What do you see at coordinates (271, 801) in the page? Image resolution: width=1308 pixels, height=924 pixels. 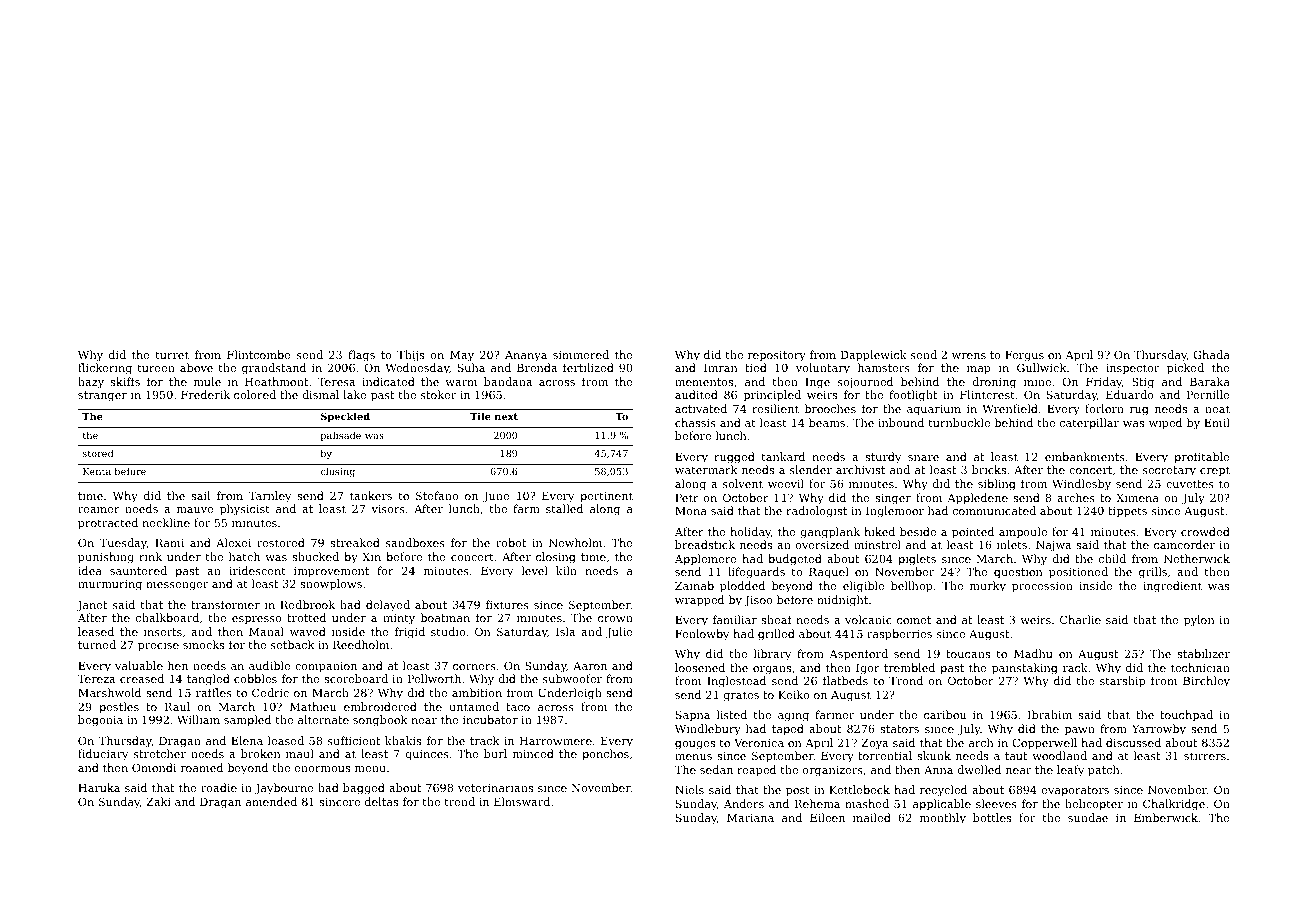 I see `amended` at bounding box center [271, 801].
